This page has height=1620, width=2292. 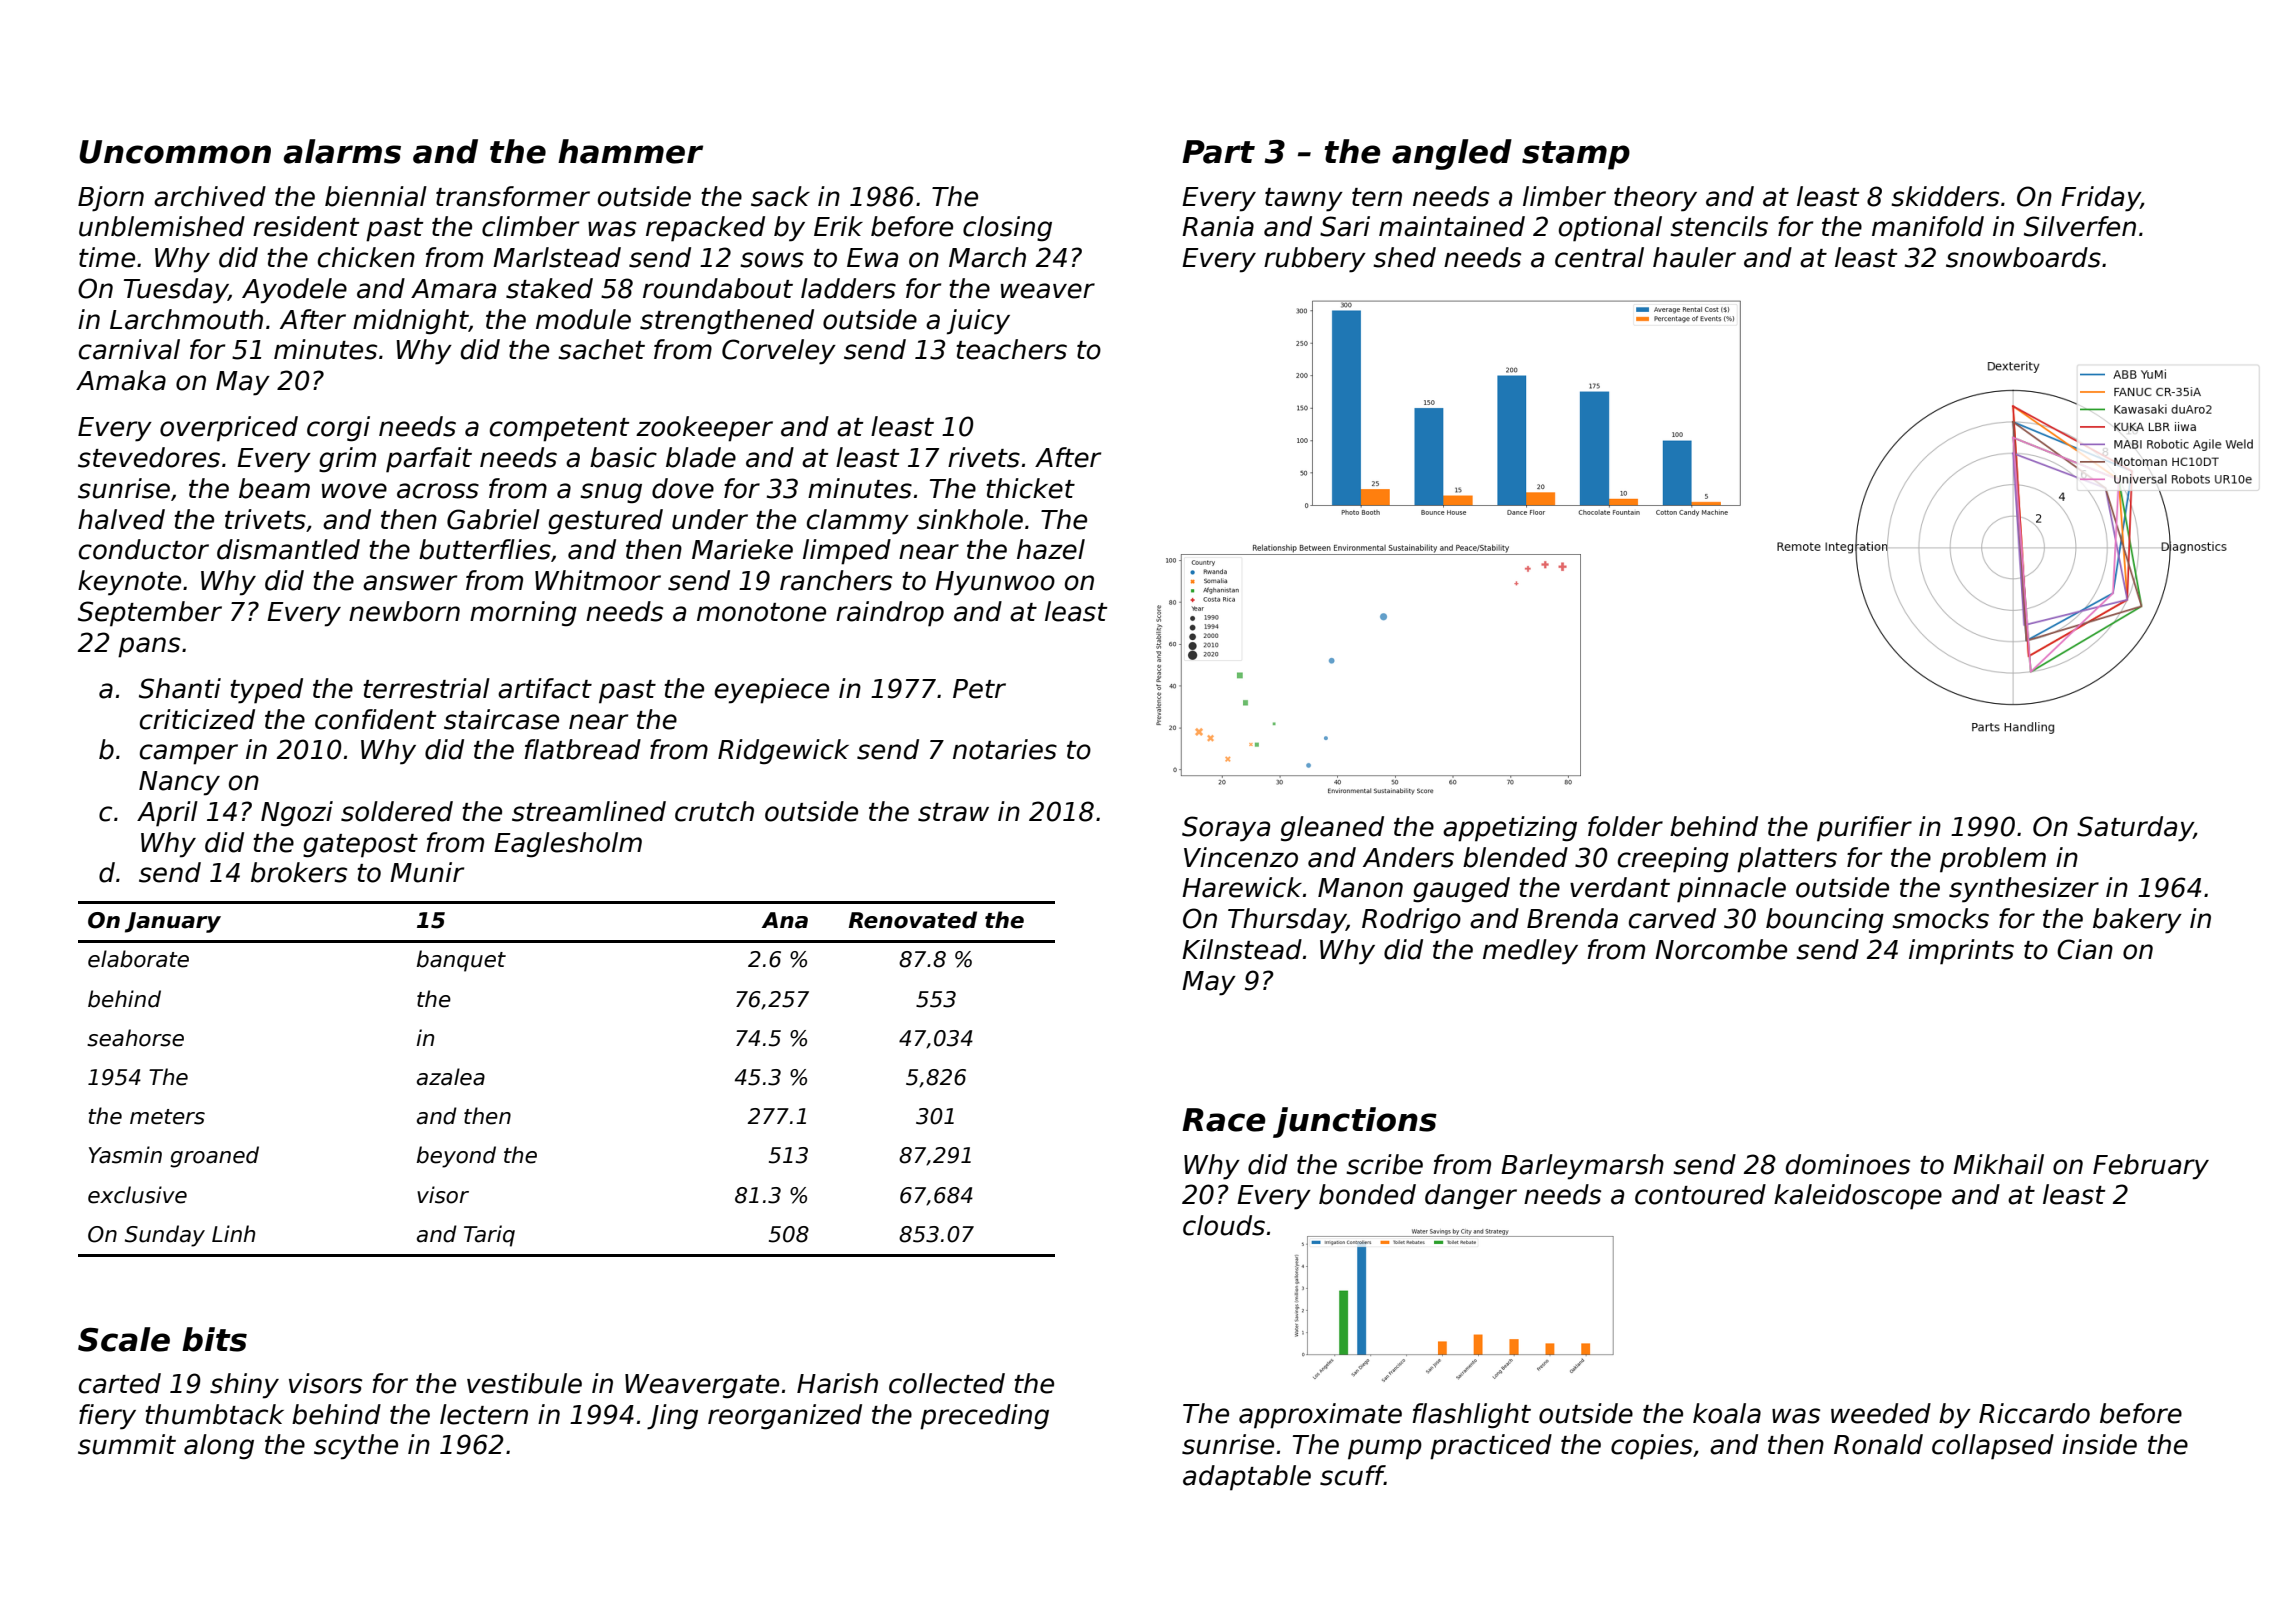 I want to click on raindrop, so click(x=890, y=614).
